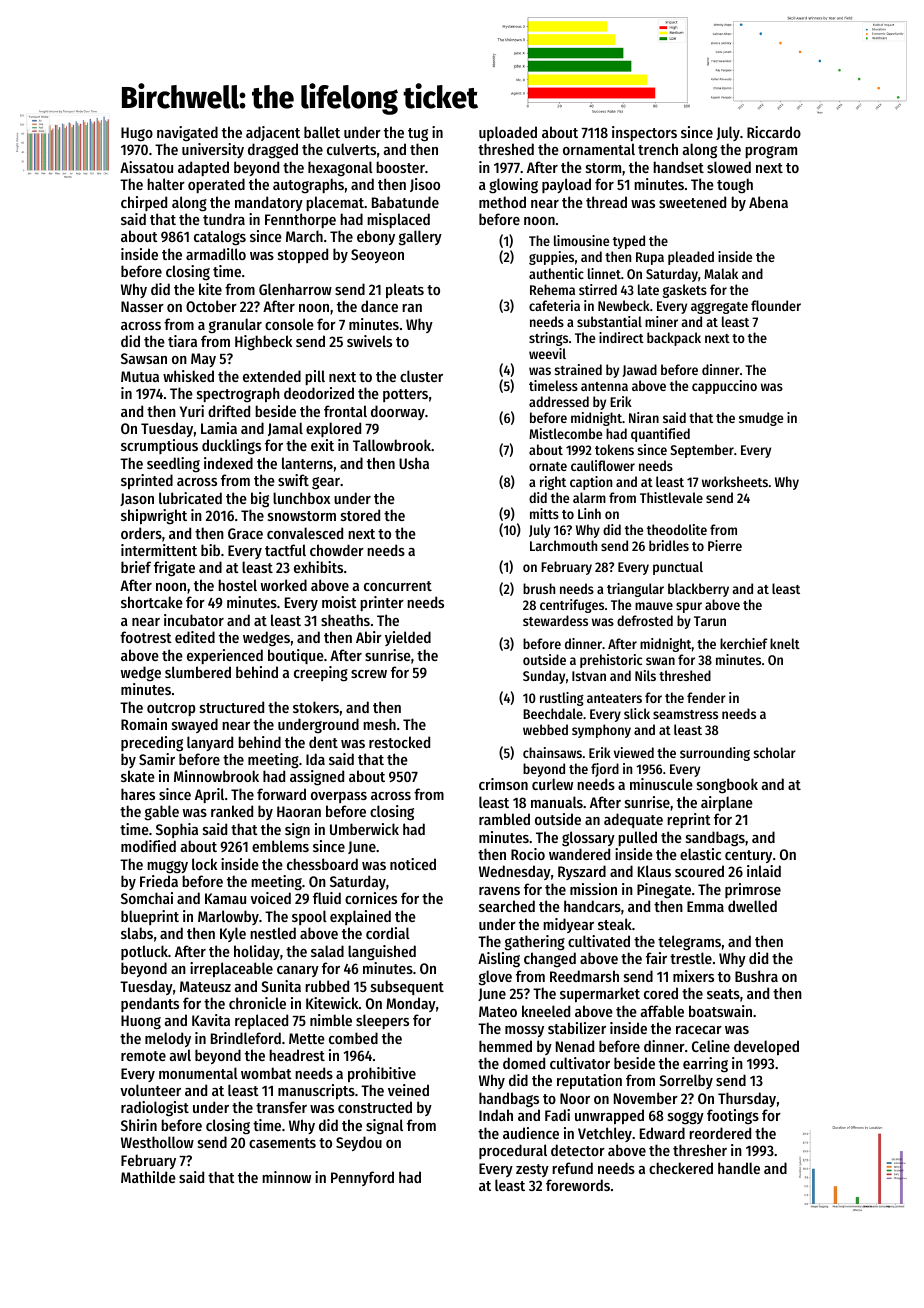 The height and width of the image is (1308, 924). What do you see at coordinates (413, 864) in the image?
I see `noticed` at bounding box center [413, 864].
